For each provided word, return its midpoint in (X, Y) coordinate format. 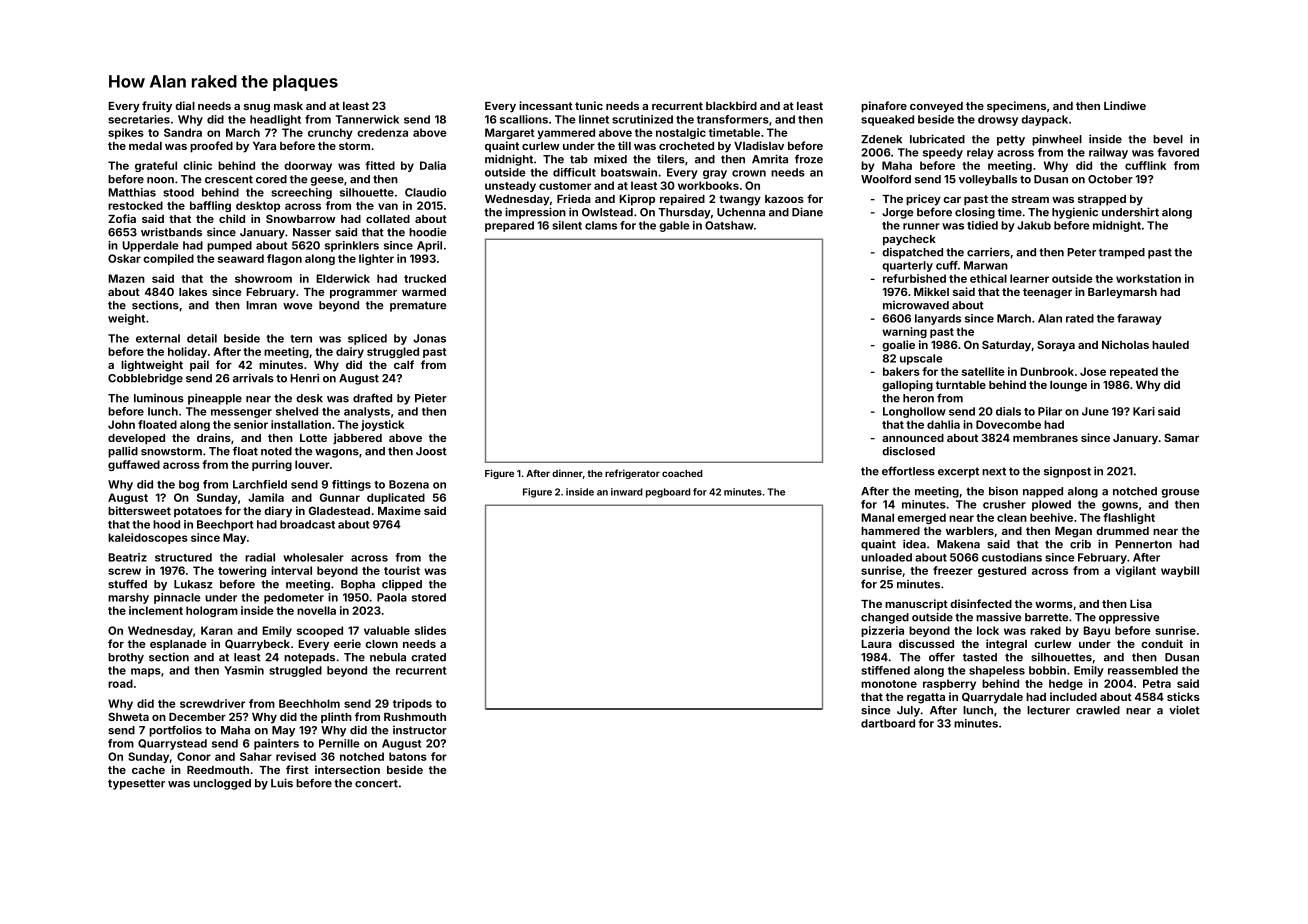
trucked (425, 278)
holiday (187, 352)
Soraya (1056, 346)
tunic (589, 105)
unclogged (222, 784)
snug (257, 108)
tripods (412, 704)
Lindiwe (1125, 105)
